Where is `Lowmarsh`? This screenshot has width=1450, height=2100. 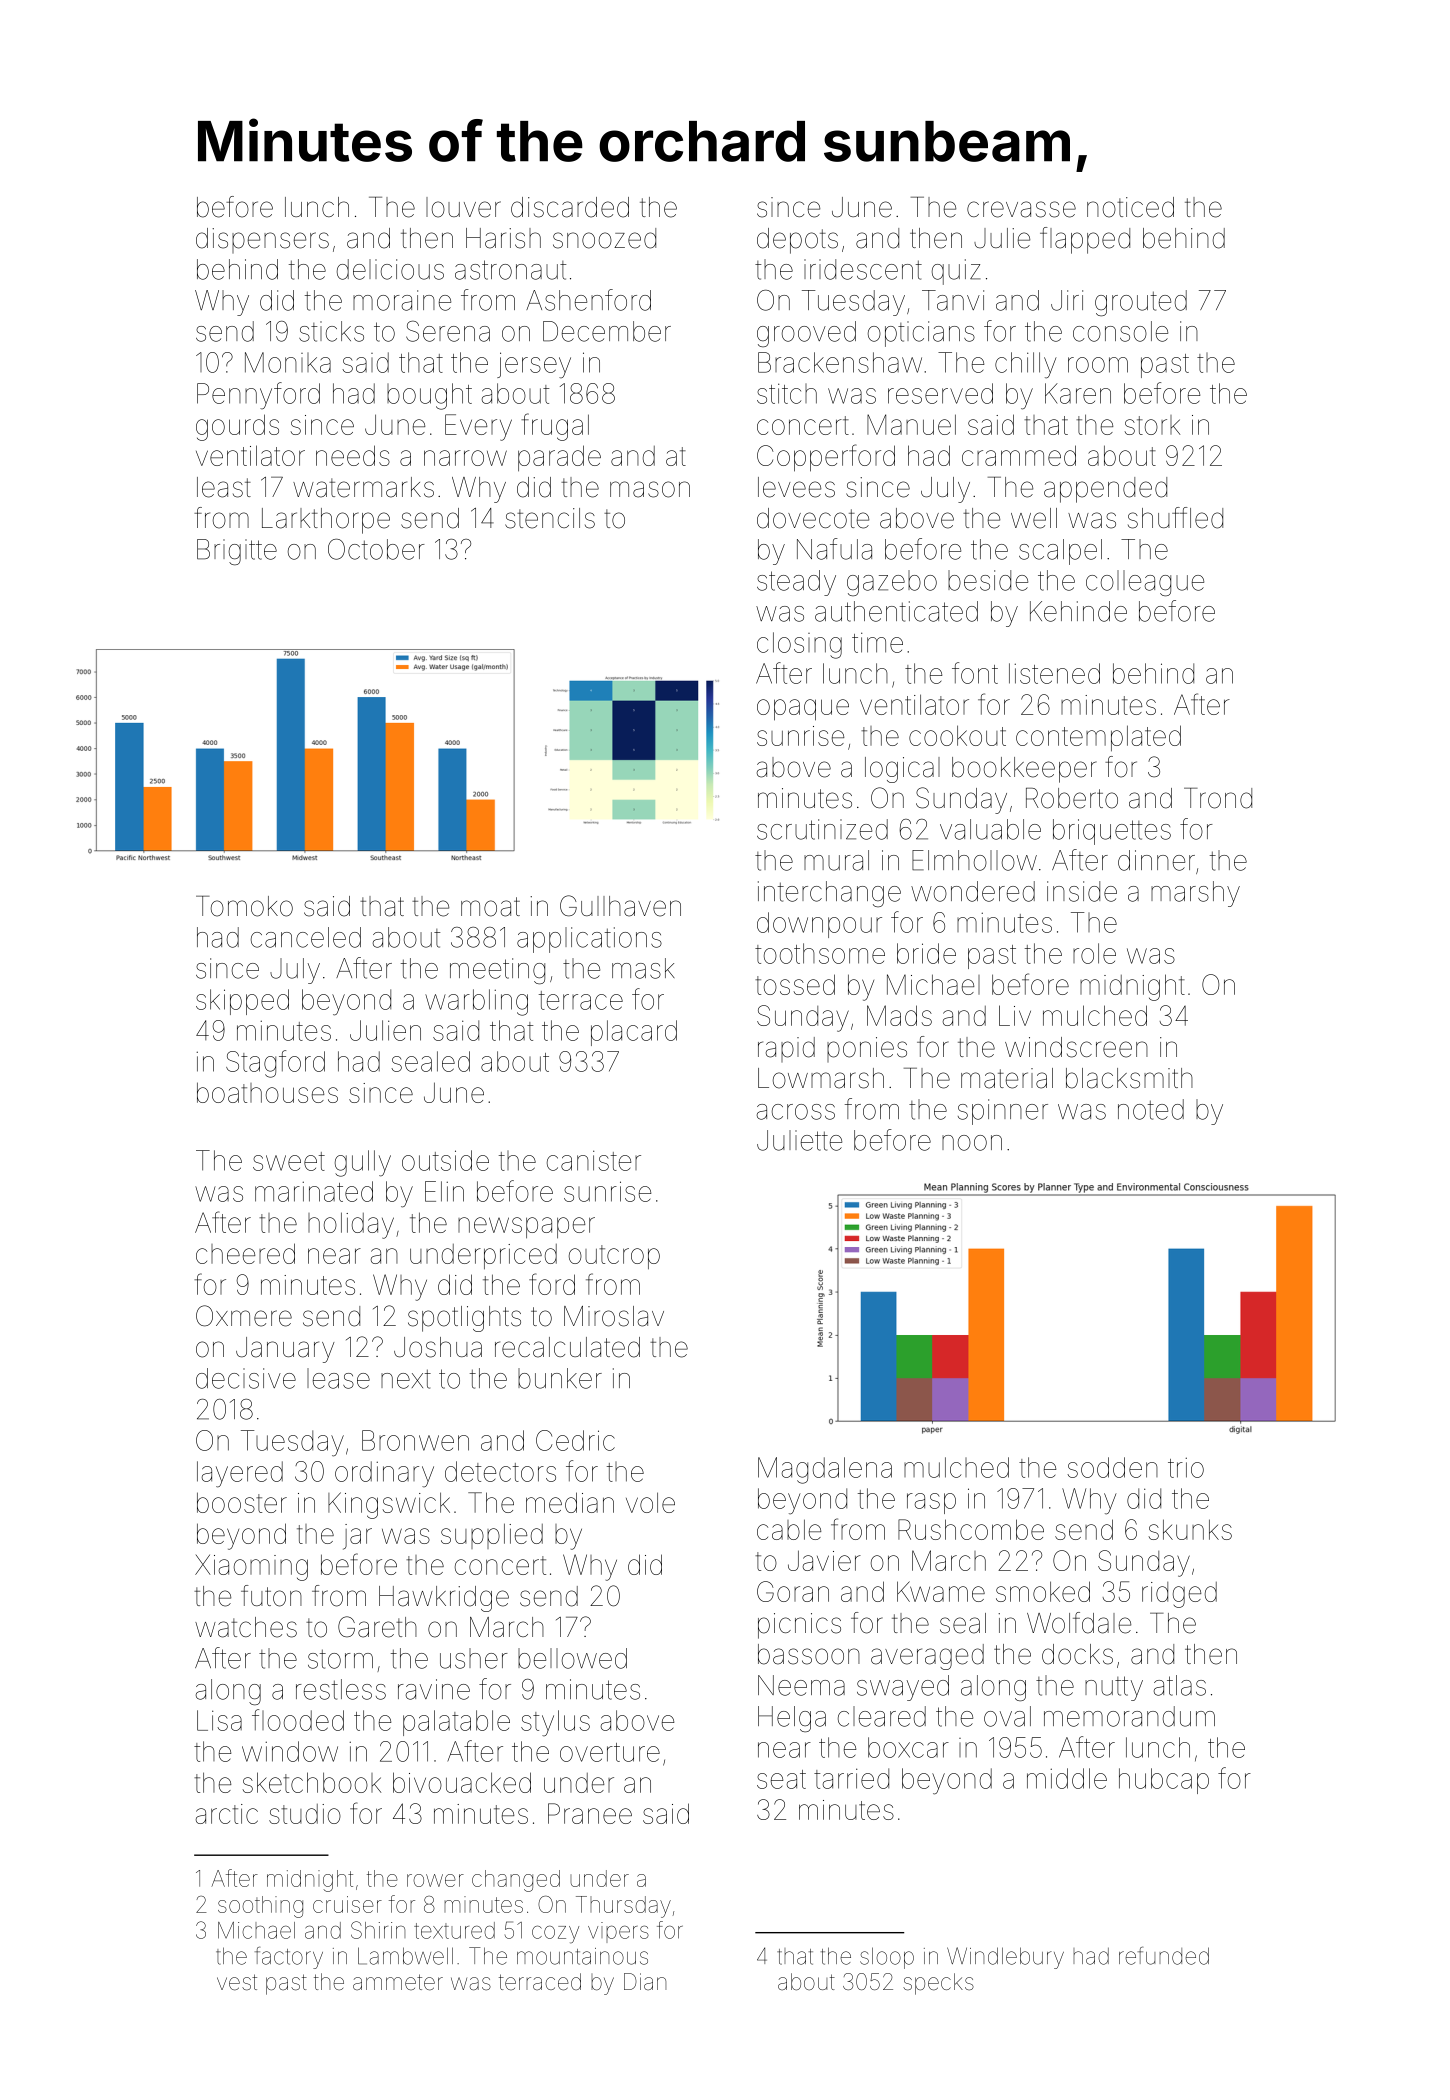 Lowmarsh is located at coordinates (821, 1078).
